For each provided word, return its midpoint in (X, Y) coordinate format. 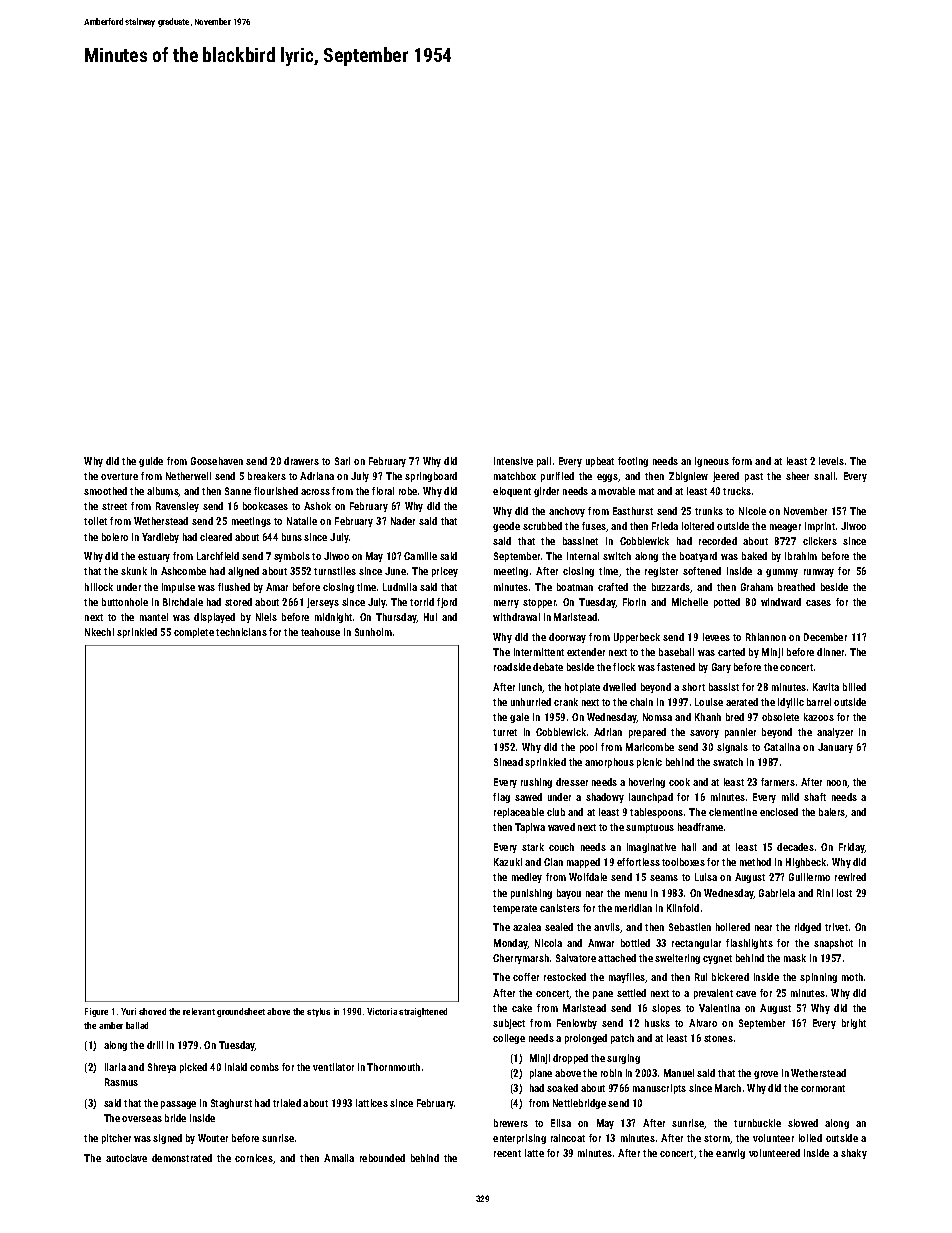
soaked (562, 1088)
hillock (99, 587)
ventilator (333, 1067)
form (742, 461)
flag (501, 798)
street (114, 506)
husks (657, 1023)
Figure (96, 1012)
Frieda (665, 526)
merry (506, 604)
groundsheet (241, 1012)
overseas (142, 1119)
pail (544, 462)
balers (832, 813)
